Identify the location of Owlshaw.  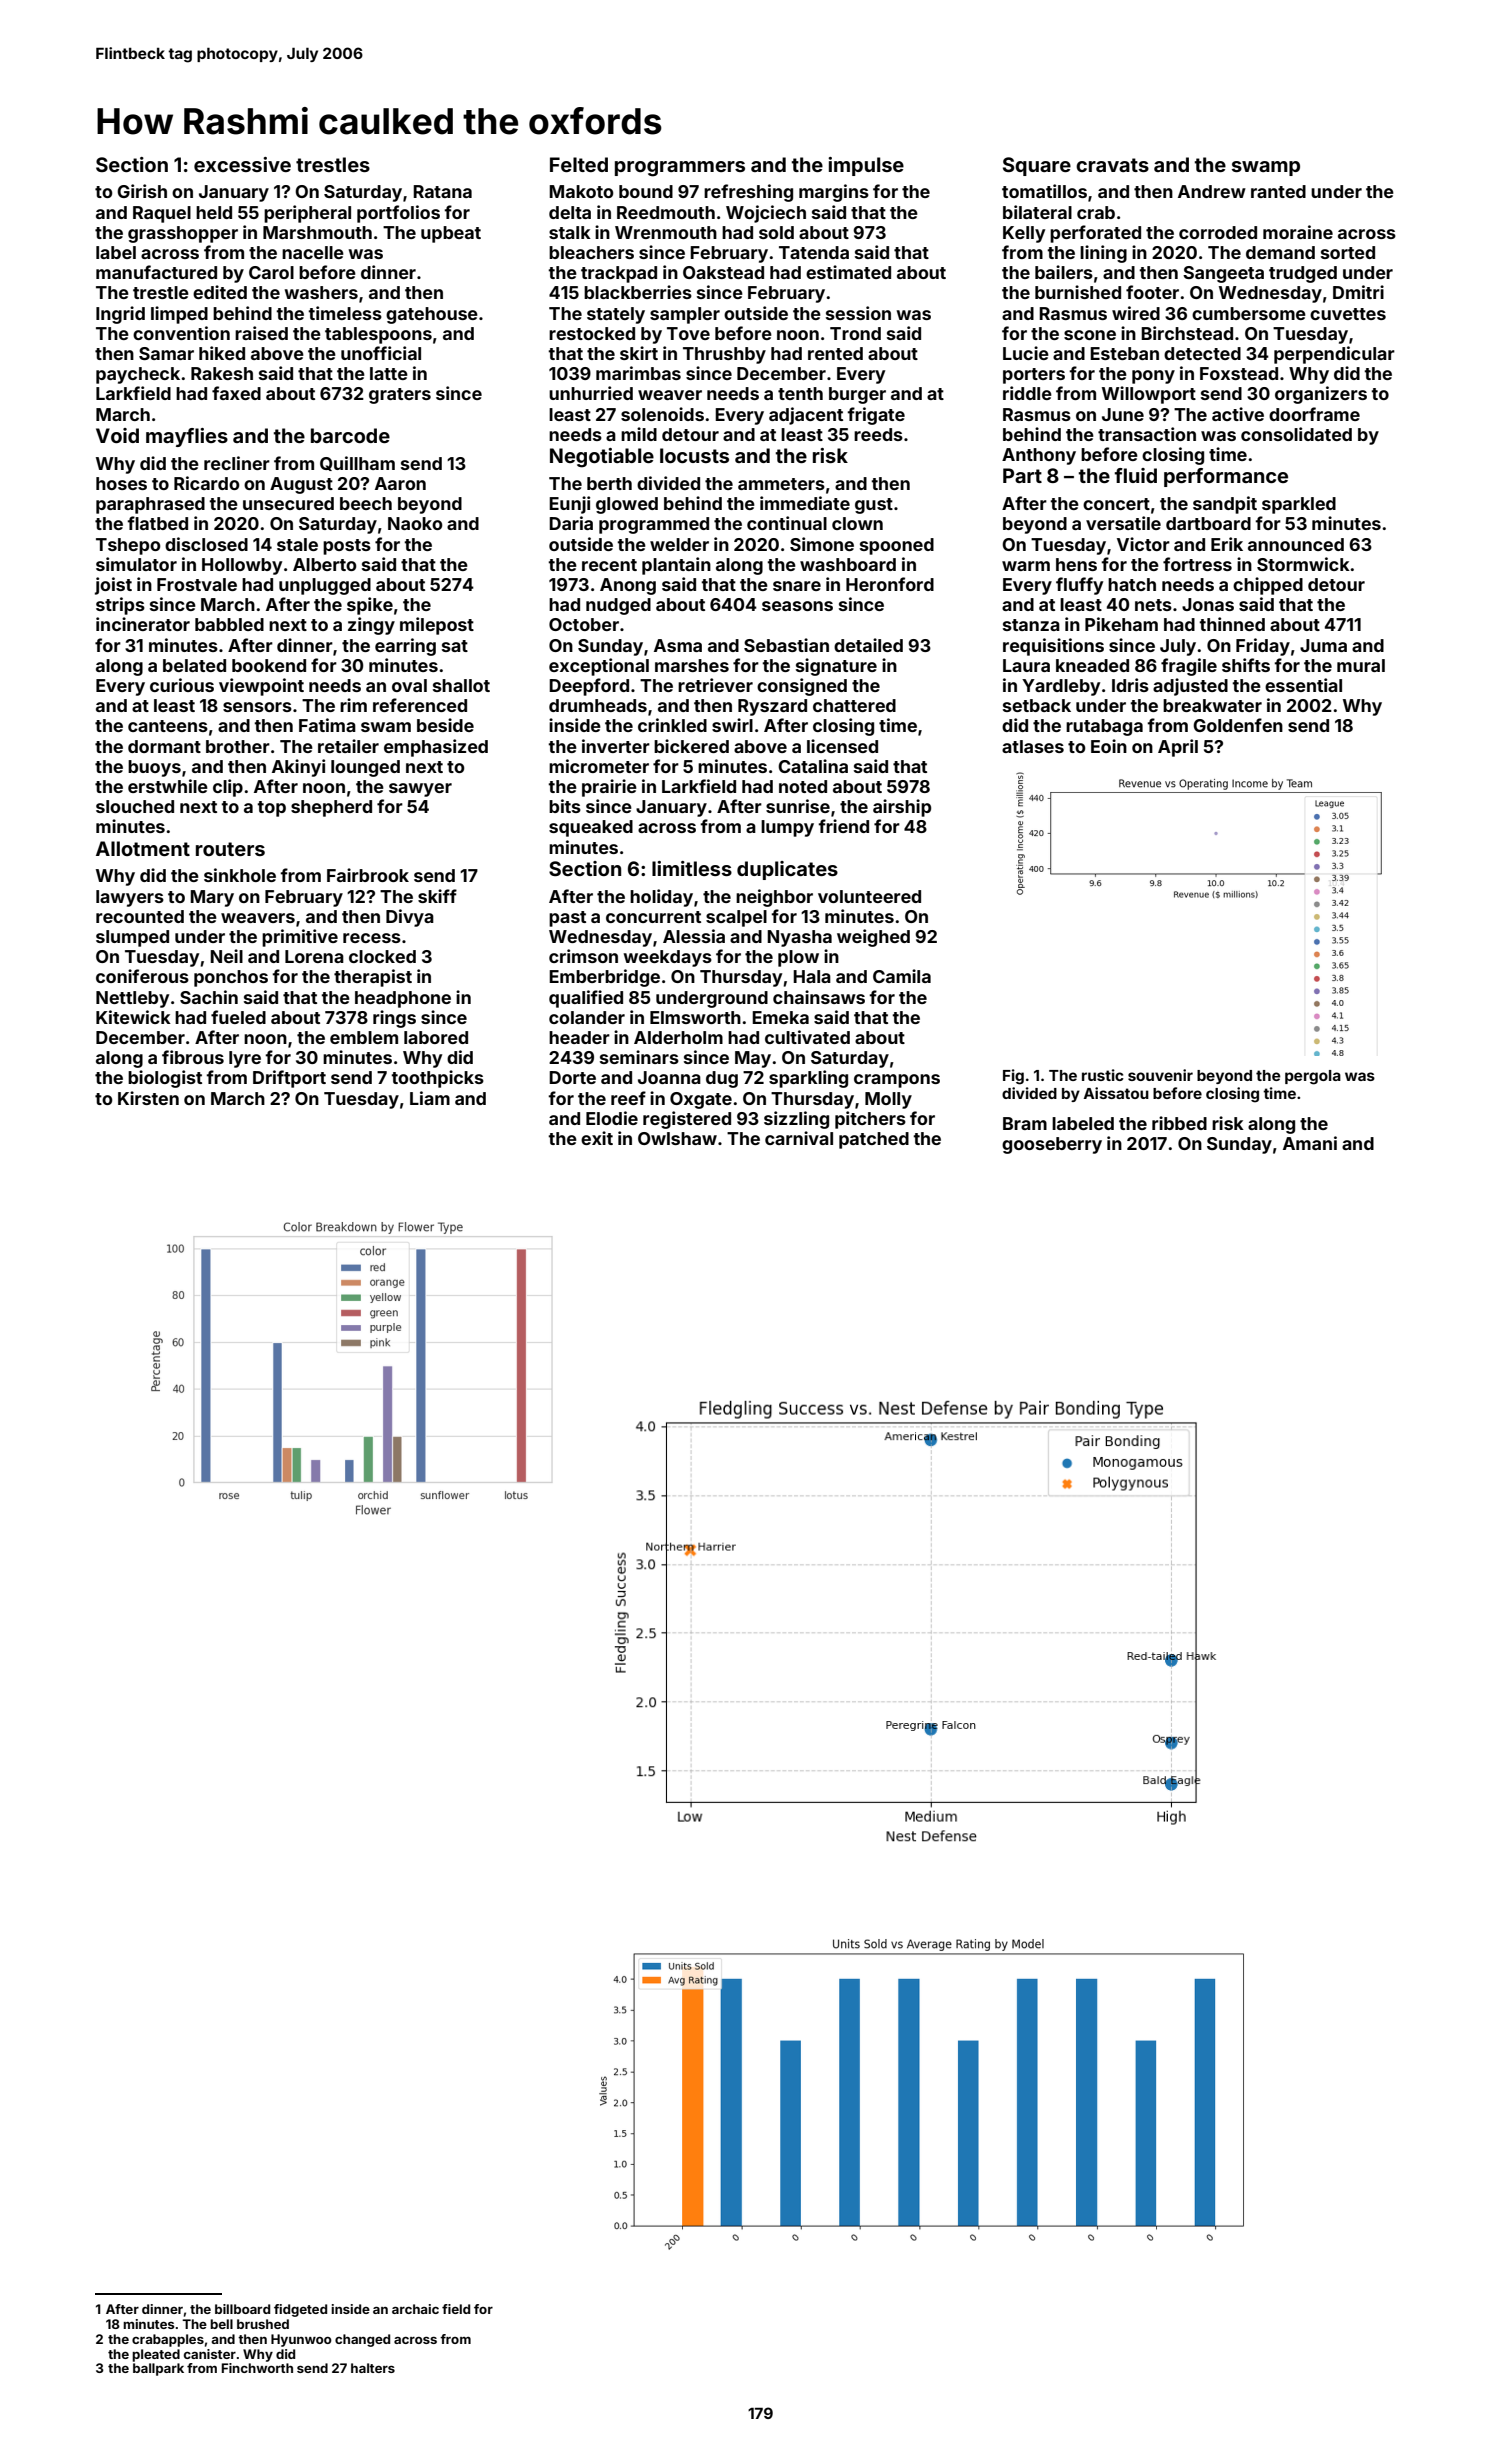
(677, 1138).
